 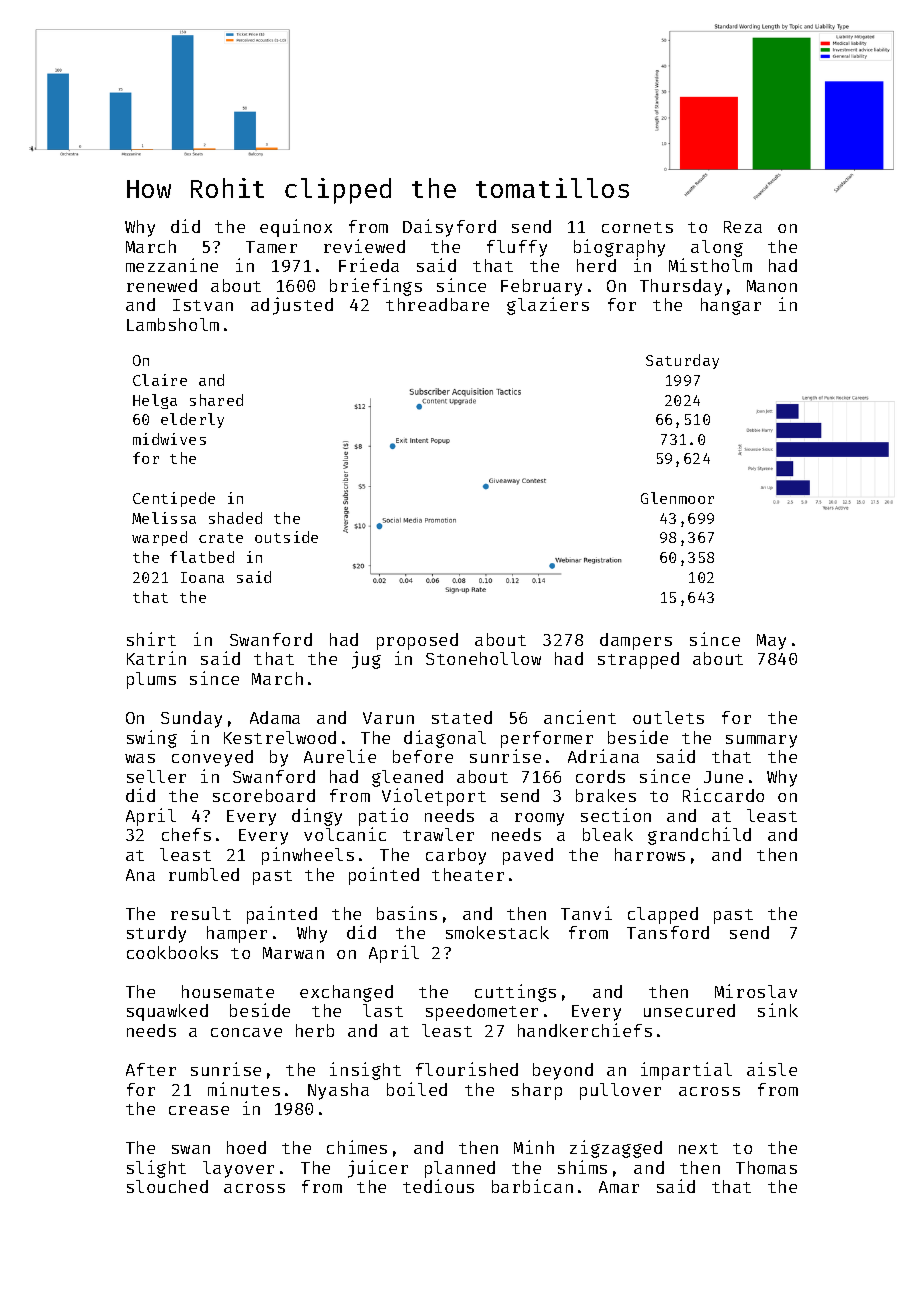 I want to click on stated, so click(x=462, y=717).
